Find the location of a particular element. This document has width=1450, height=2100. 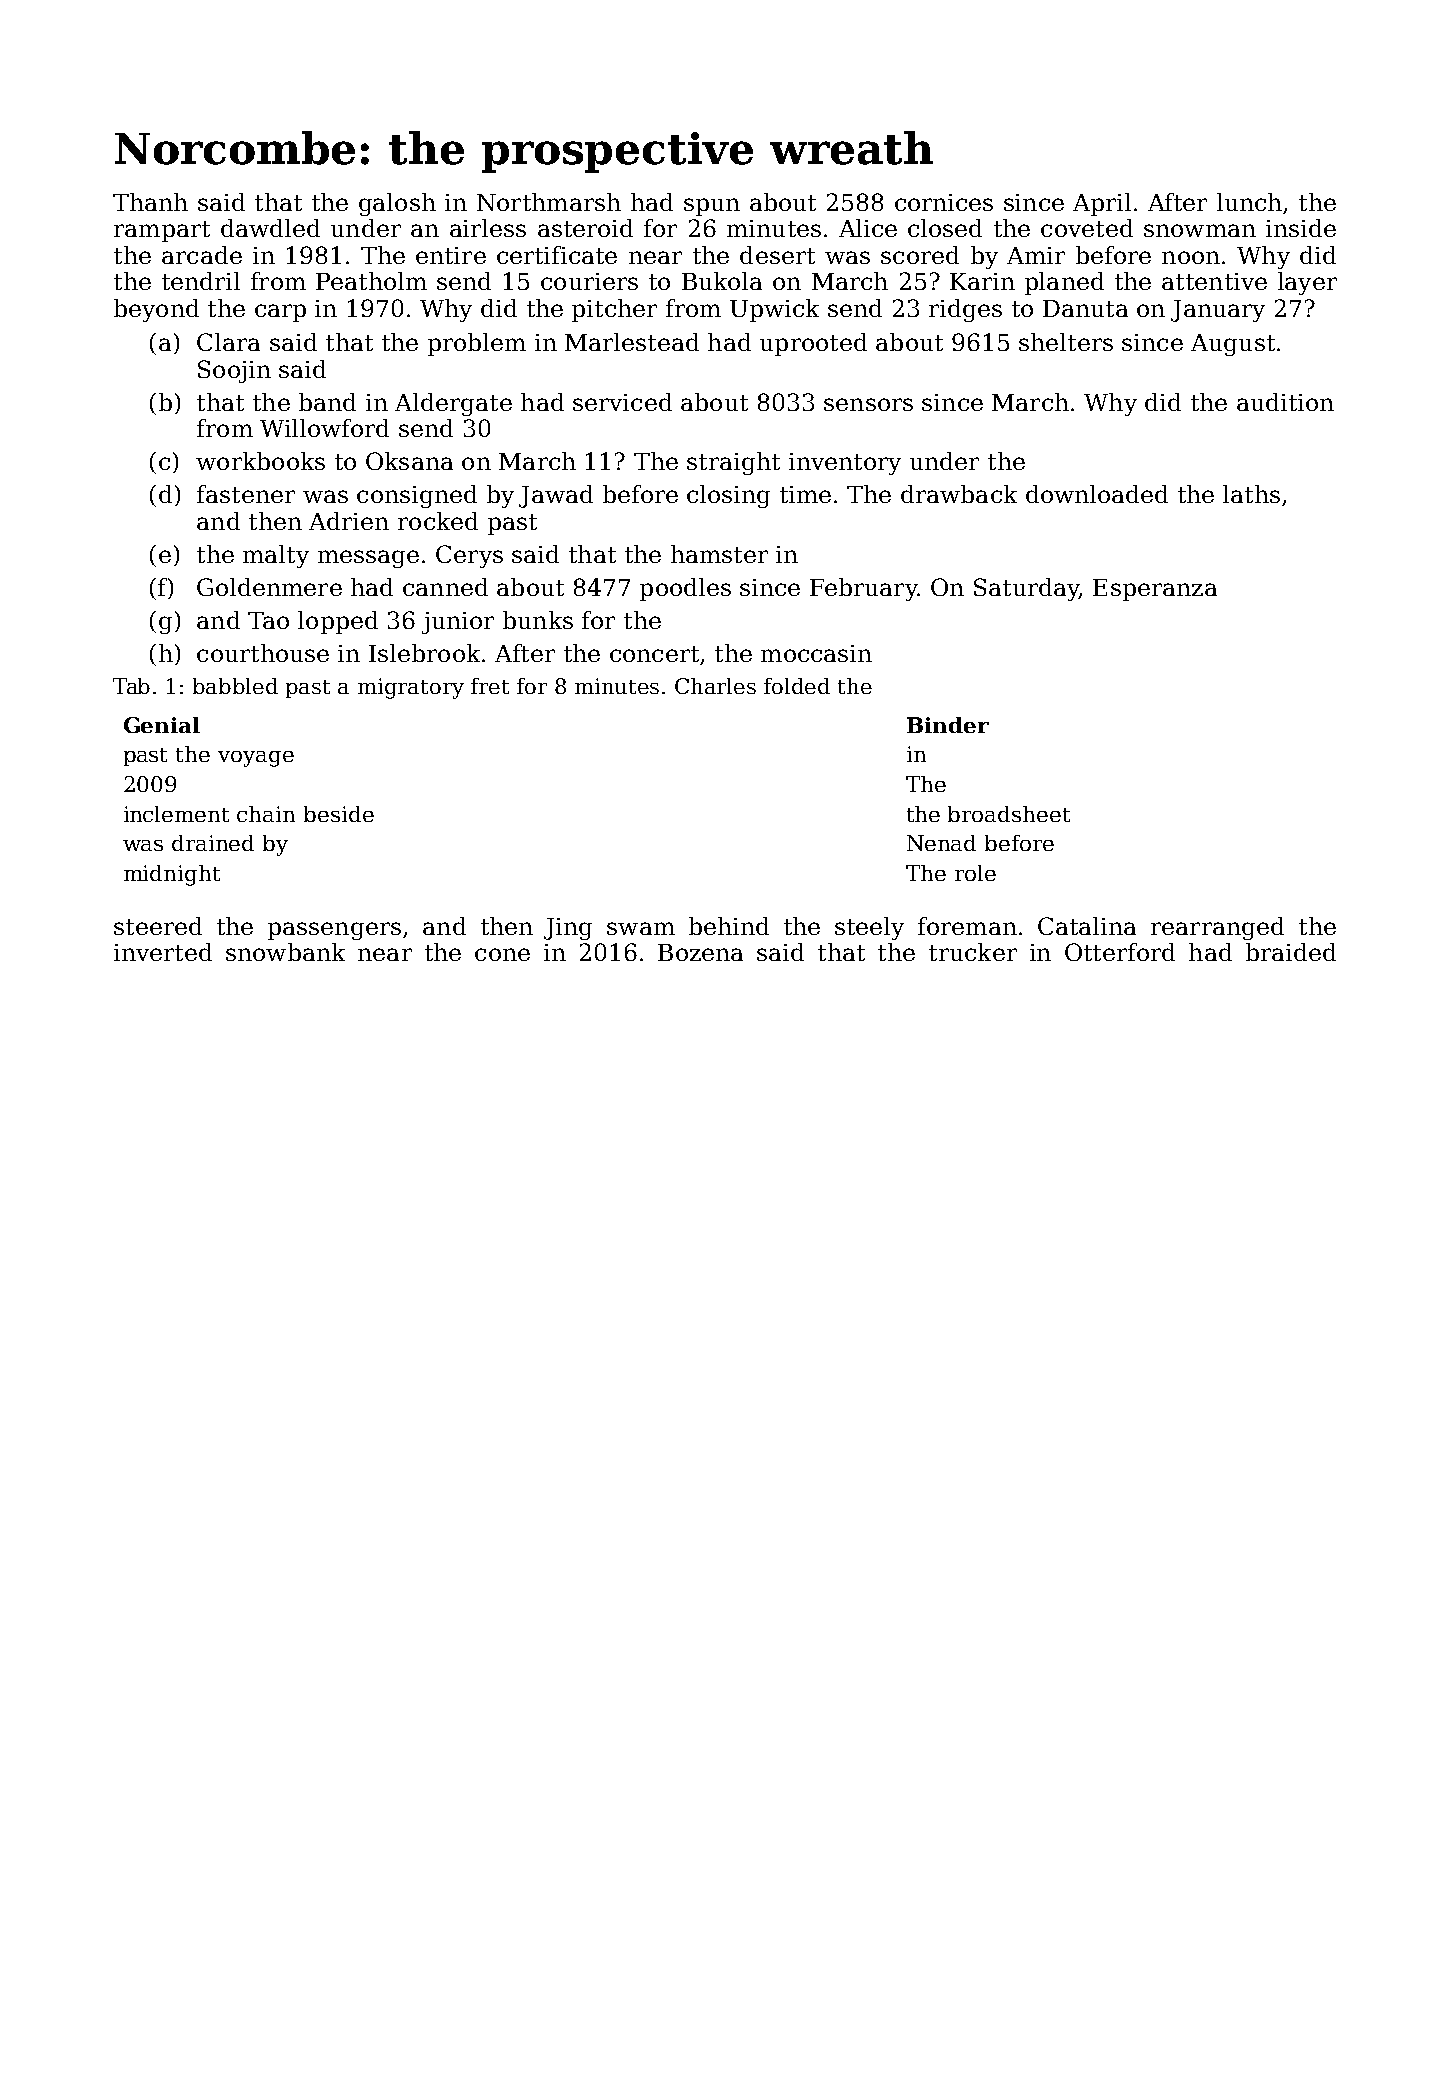

Tao is located at coordinates (268, 620).
